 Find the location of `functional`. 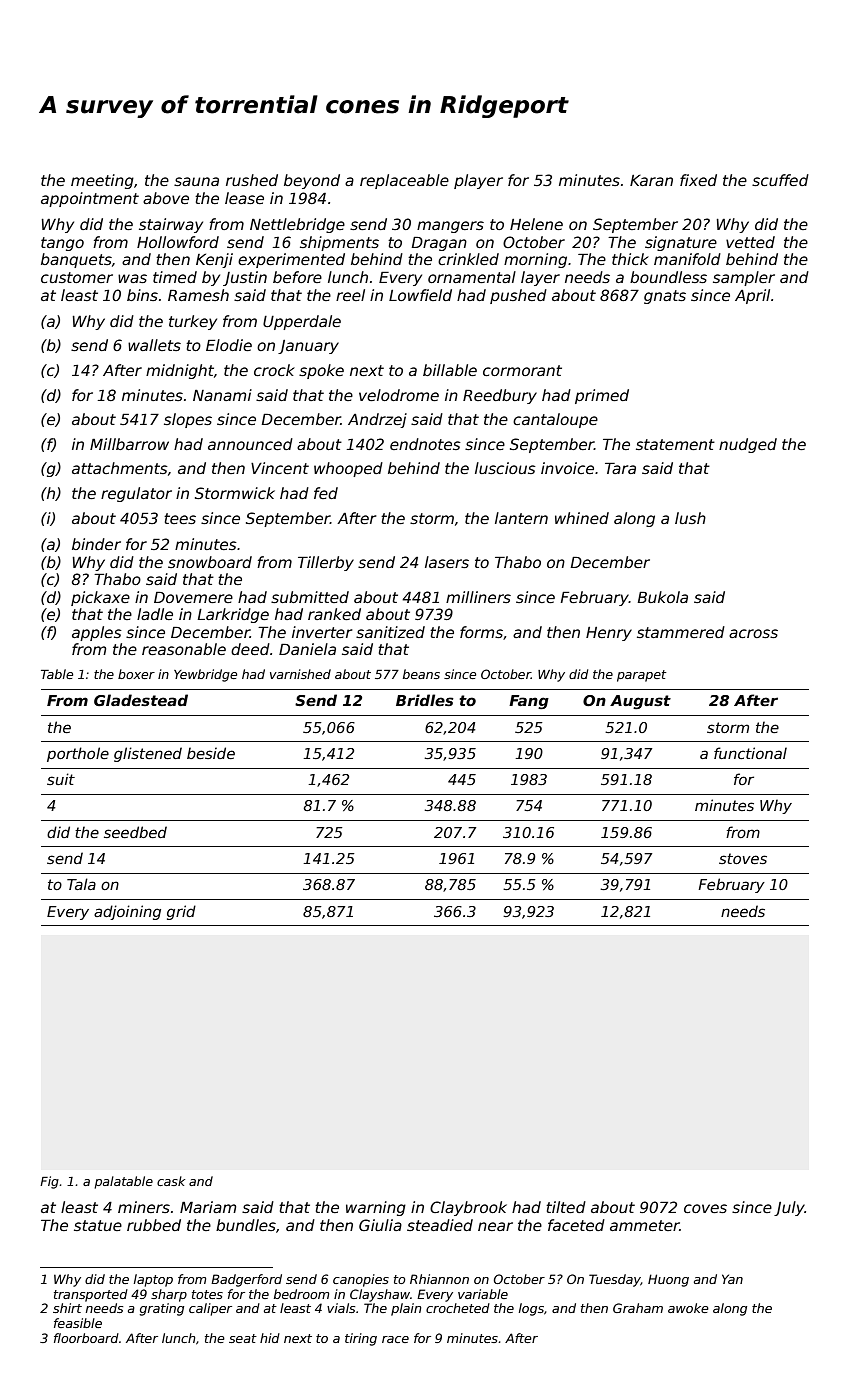

functional is located at coordinates (750, 753).
